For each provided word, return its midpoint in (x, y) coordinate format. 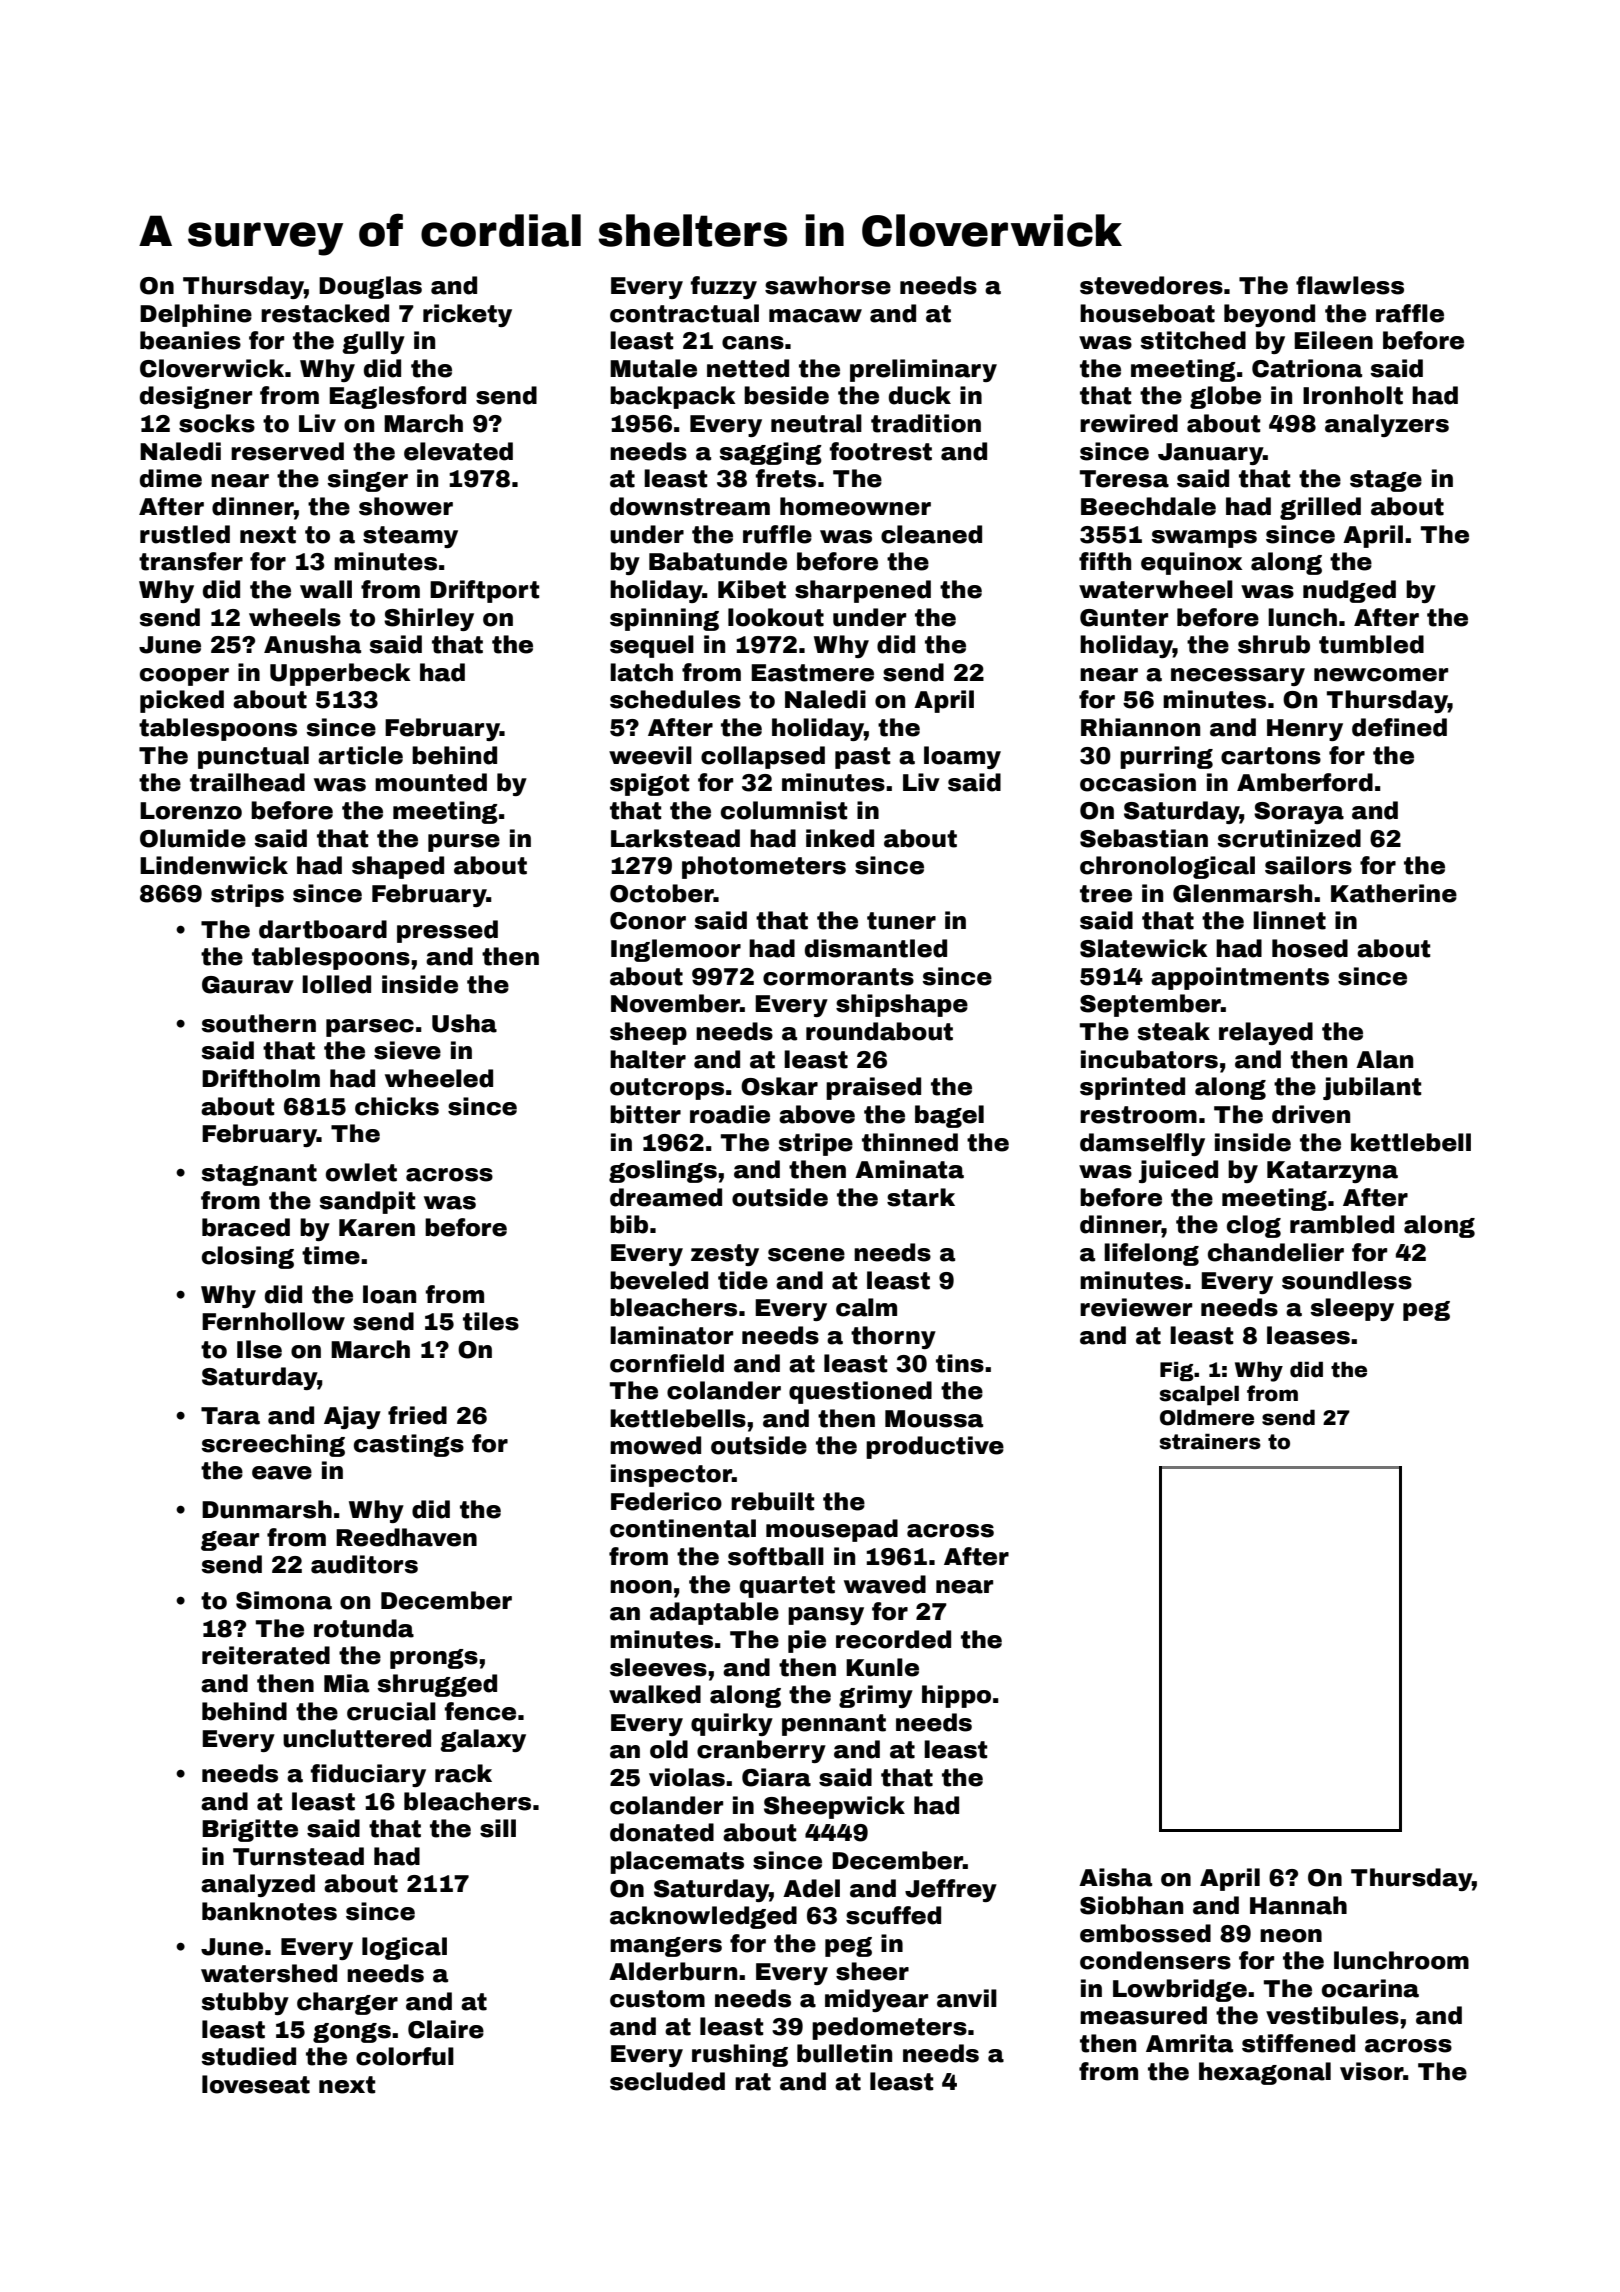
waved (885, 1584)
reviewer (1136, 1307)
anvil (967, 1998)
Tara (230, 1416)
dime (171, 478)
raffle (1410, 313)
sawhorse (828, 285)
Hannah (1298, 1905)
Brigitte (250, 1830)
